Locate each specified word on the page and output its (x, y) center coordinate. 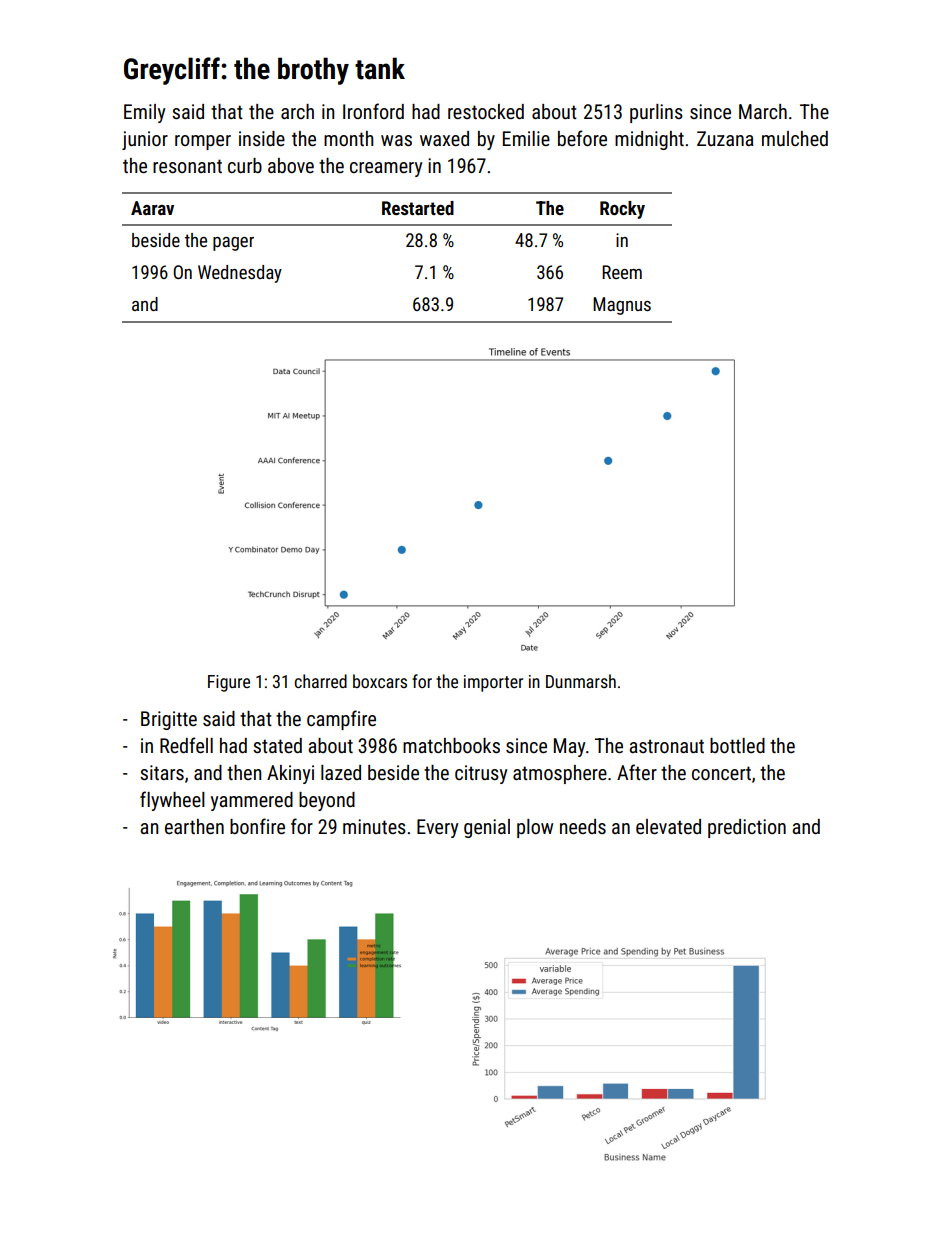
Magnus (622, 306)
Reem (622, 272)
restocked (486, 111)
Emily (144, 113)
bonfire (257, 826)
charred (321, 681)
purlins (656, 113)
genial (487, 828)
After (637, 772)
